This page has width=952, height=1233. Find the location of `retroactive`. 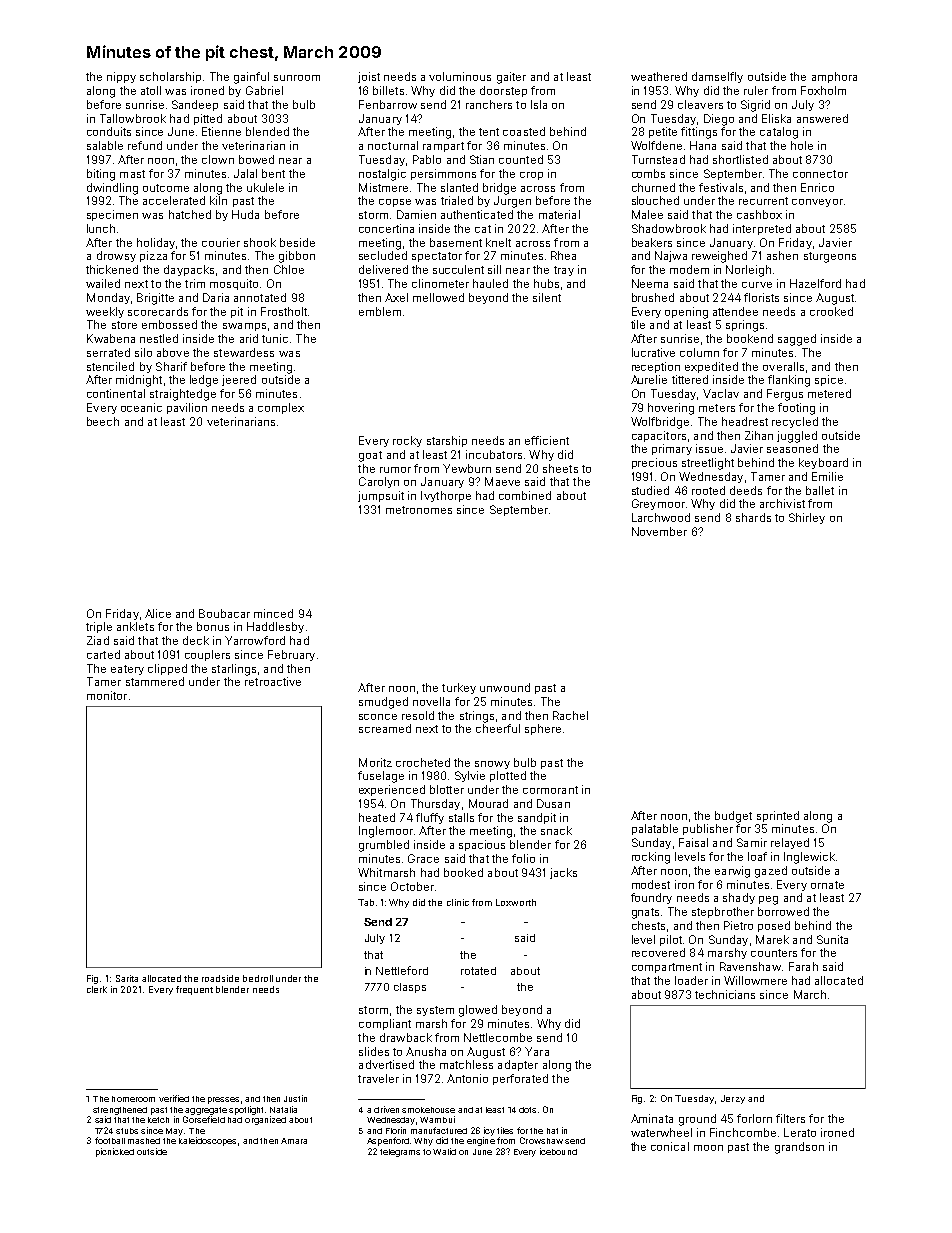

retroactive is located at coordinates (273, 681).
